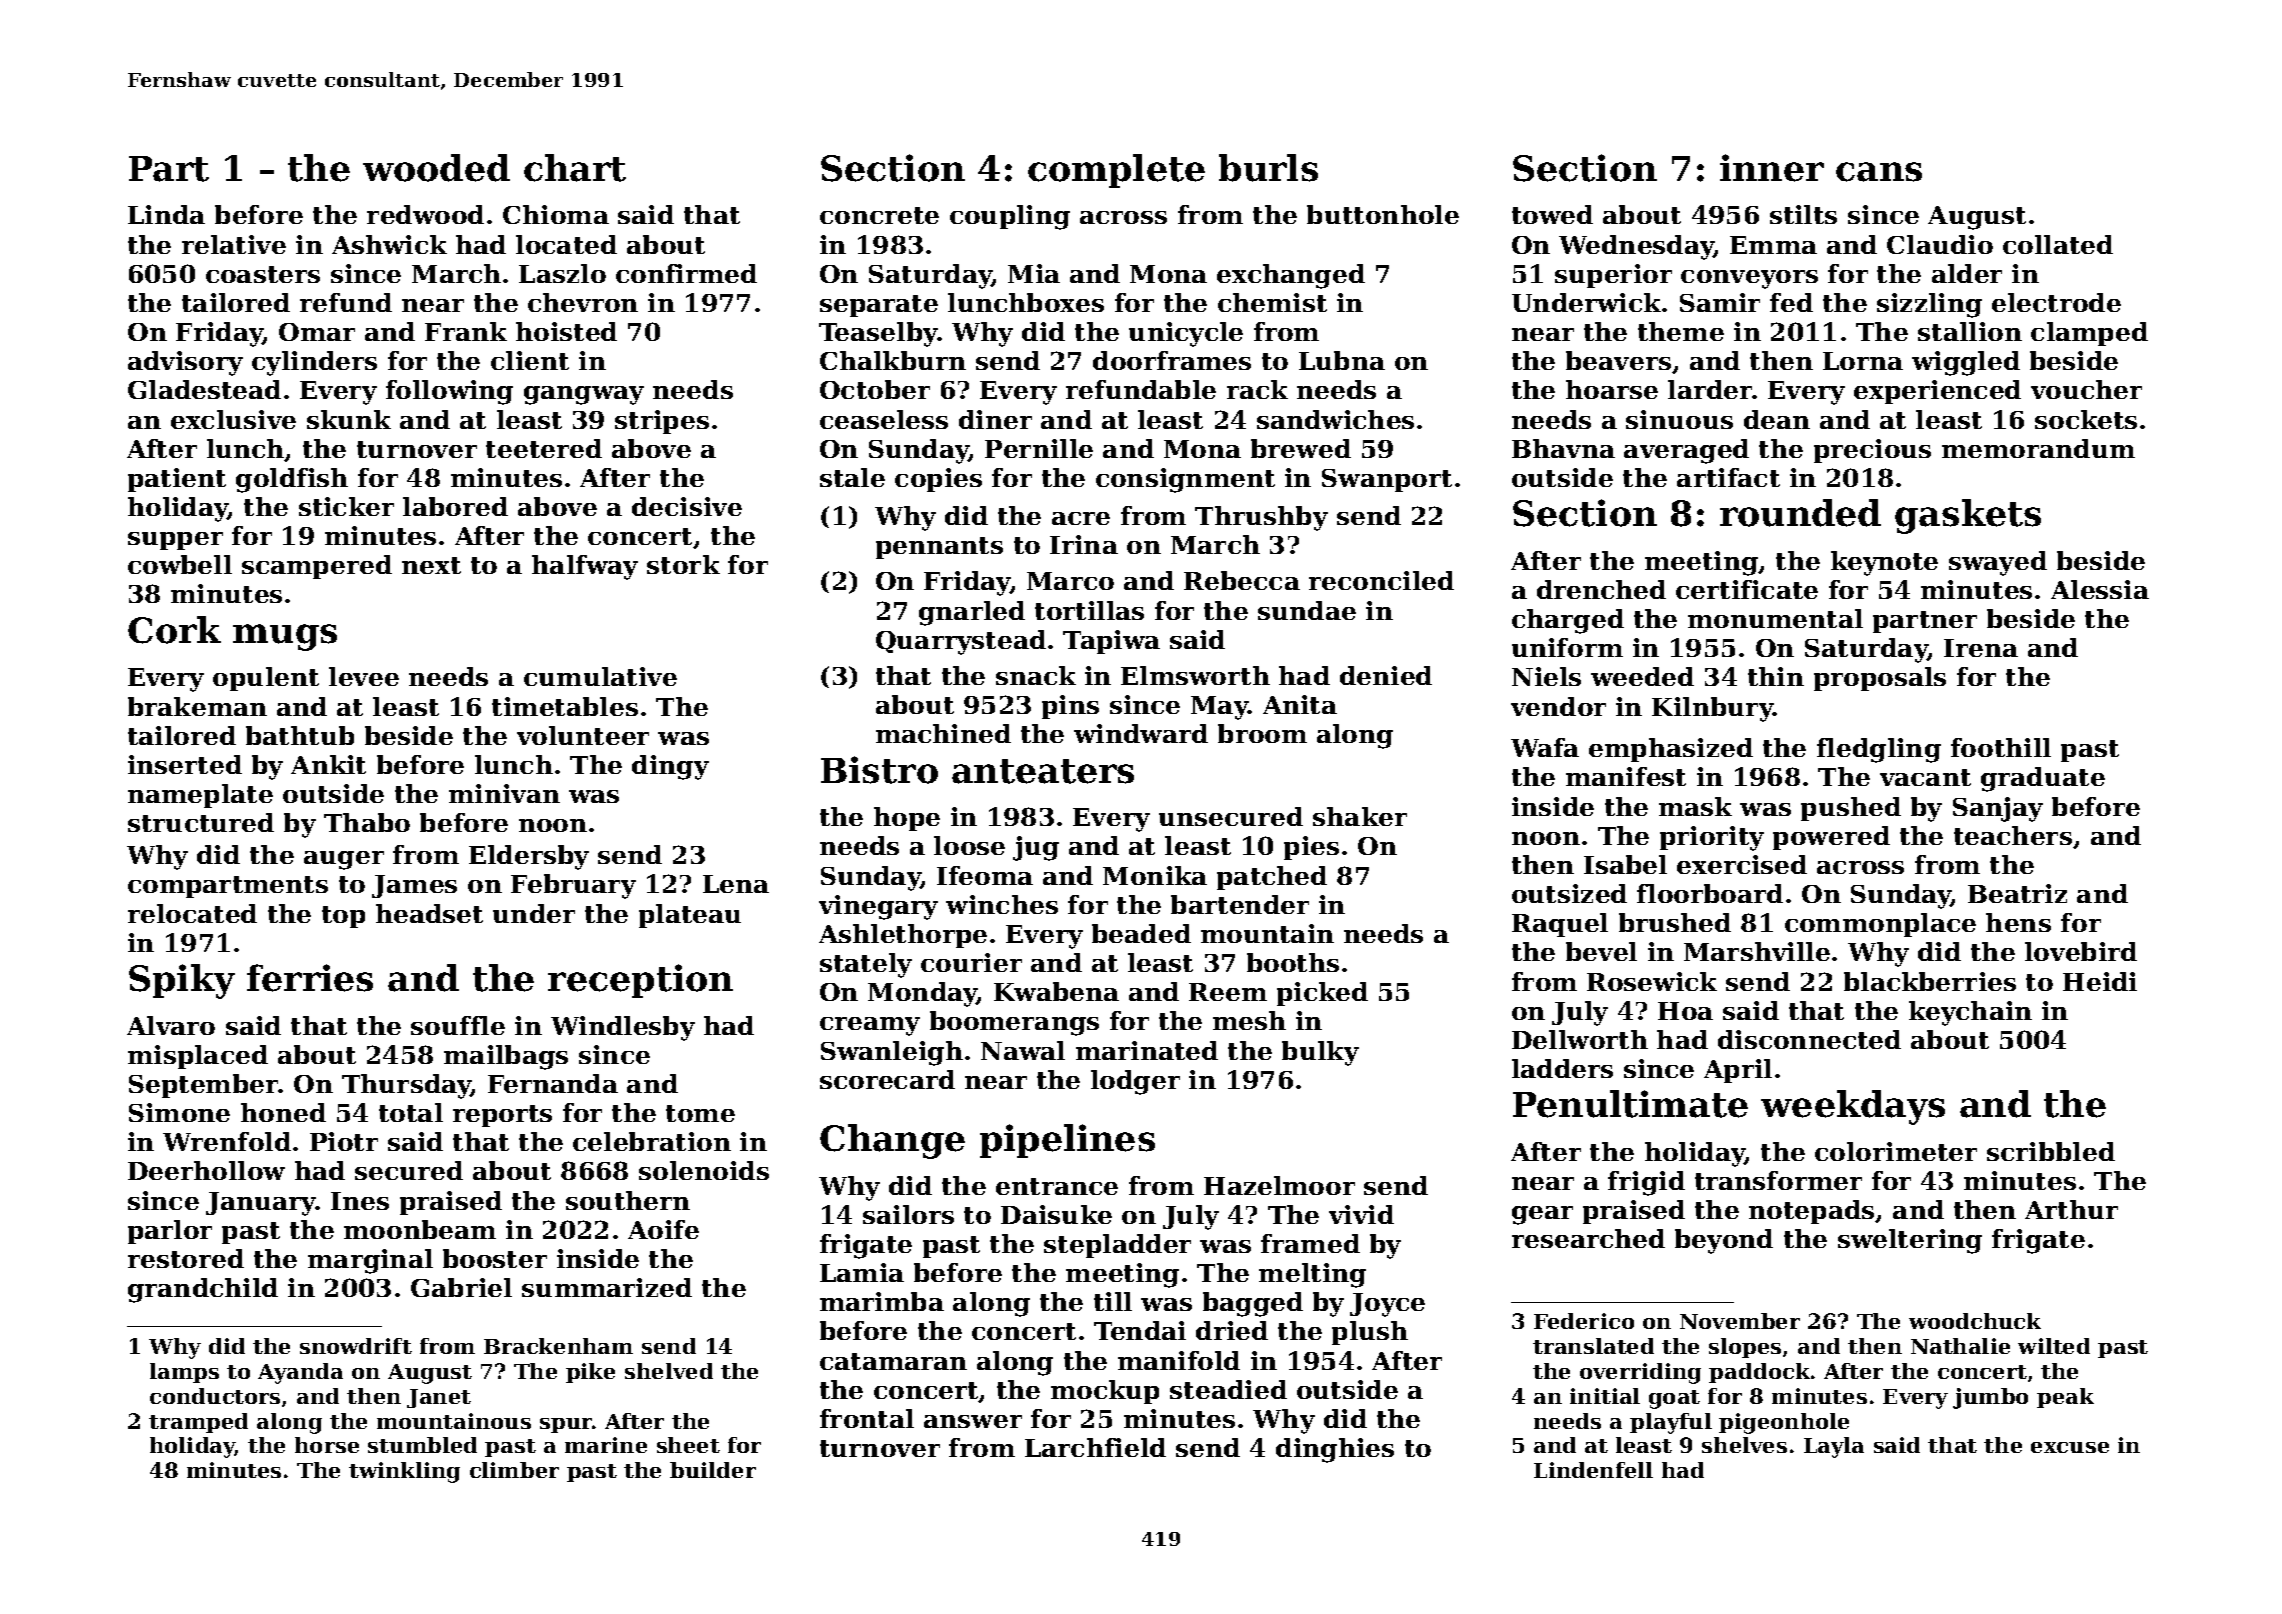  What do you see at coordinates (1116, 171) in the screenshot?
I see `complete` at bounding box center [1116, 171].
